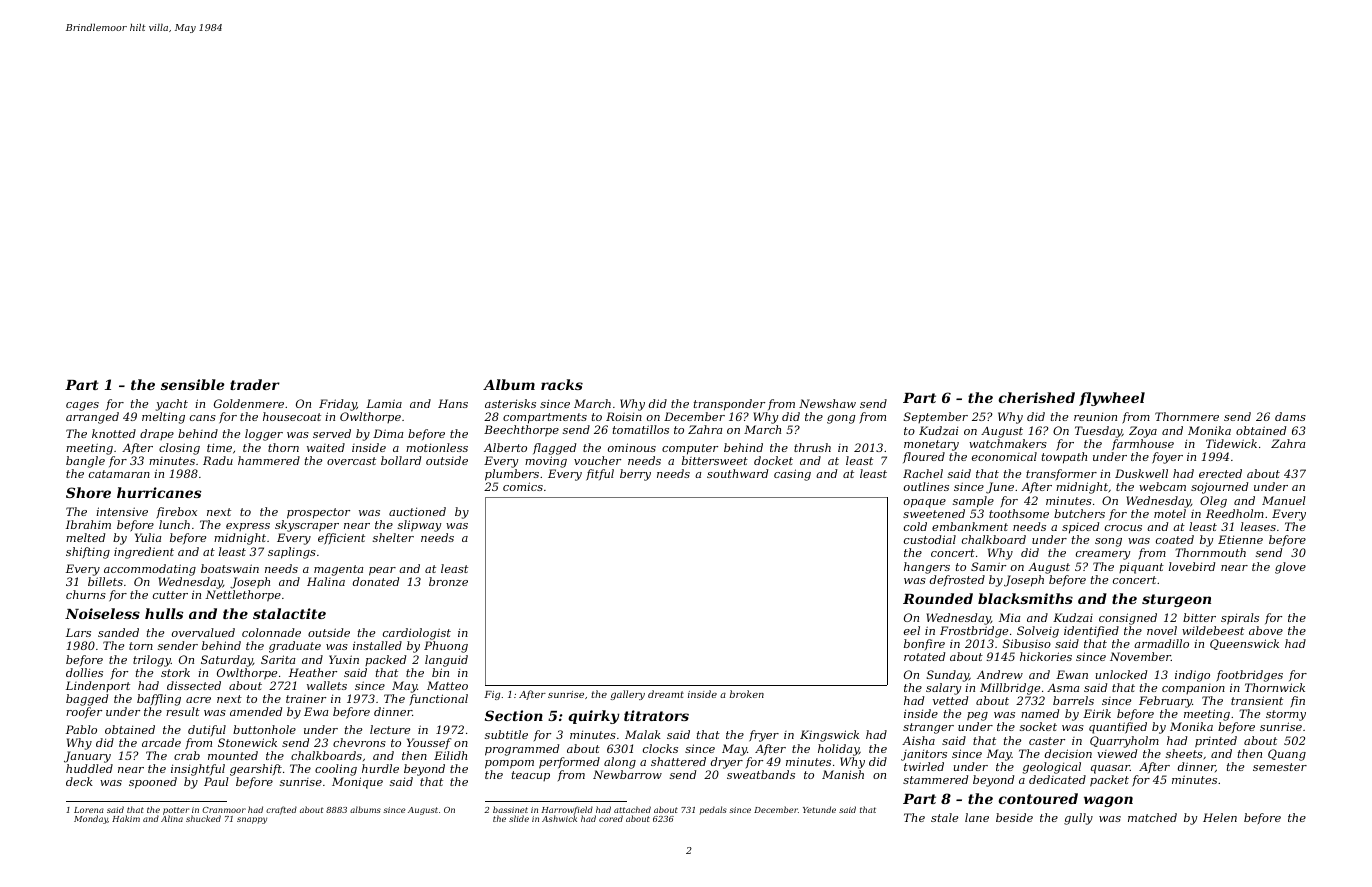  Describe the element at coordinates (448, 581) in the document. I see `bronze` at that location.
